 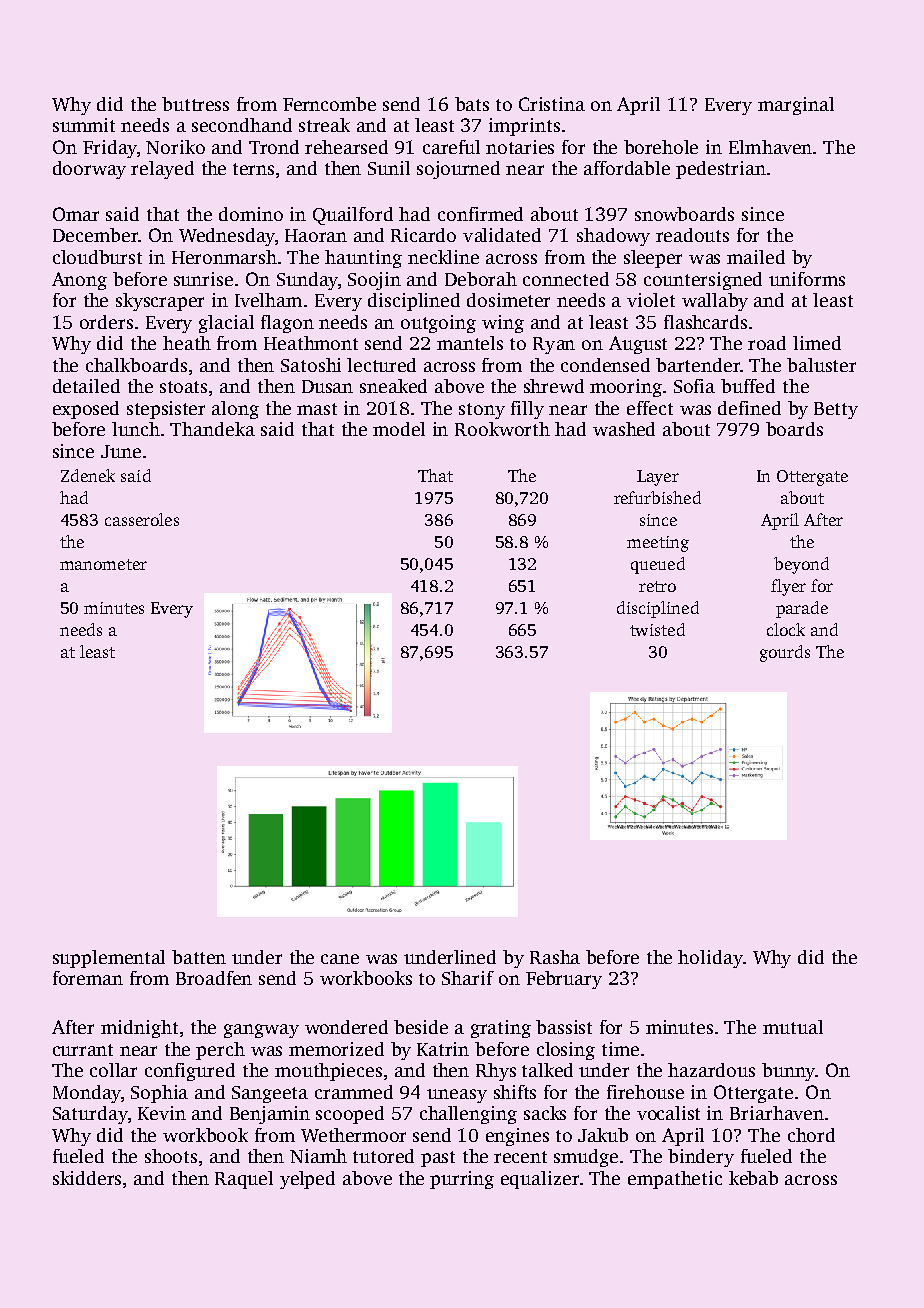 What do you see at coordinates (564, 1027) in the image?
I see `bassist` at bounding box center [564, 1027].
